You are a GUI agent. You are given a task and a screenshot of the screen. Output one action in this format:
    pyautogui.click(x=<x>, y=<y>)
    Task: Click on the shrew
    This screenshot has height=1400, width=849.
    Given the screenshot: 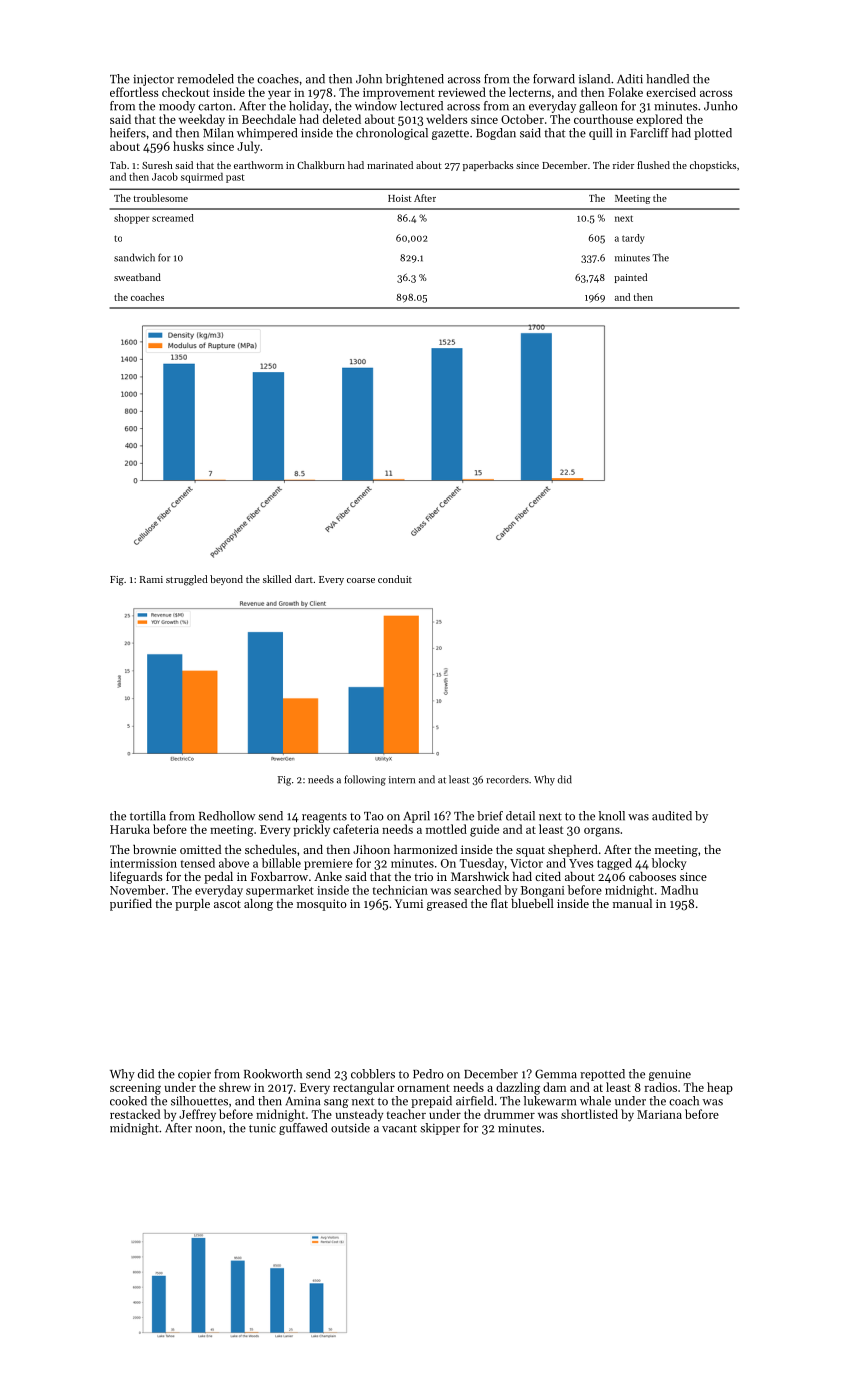 What is the action you would take?
    pyautogui.click(x=235, y=1087)
